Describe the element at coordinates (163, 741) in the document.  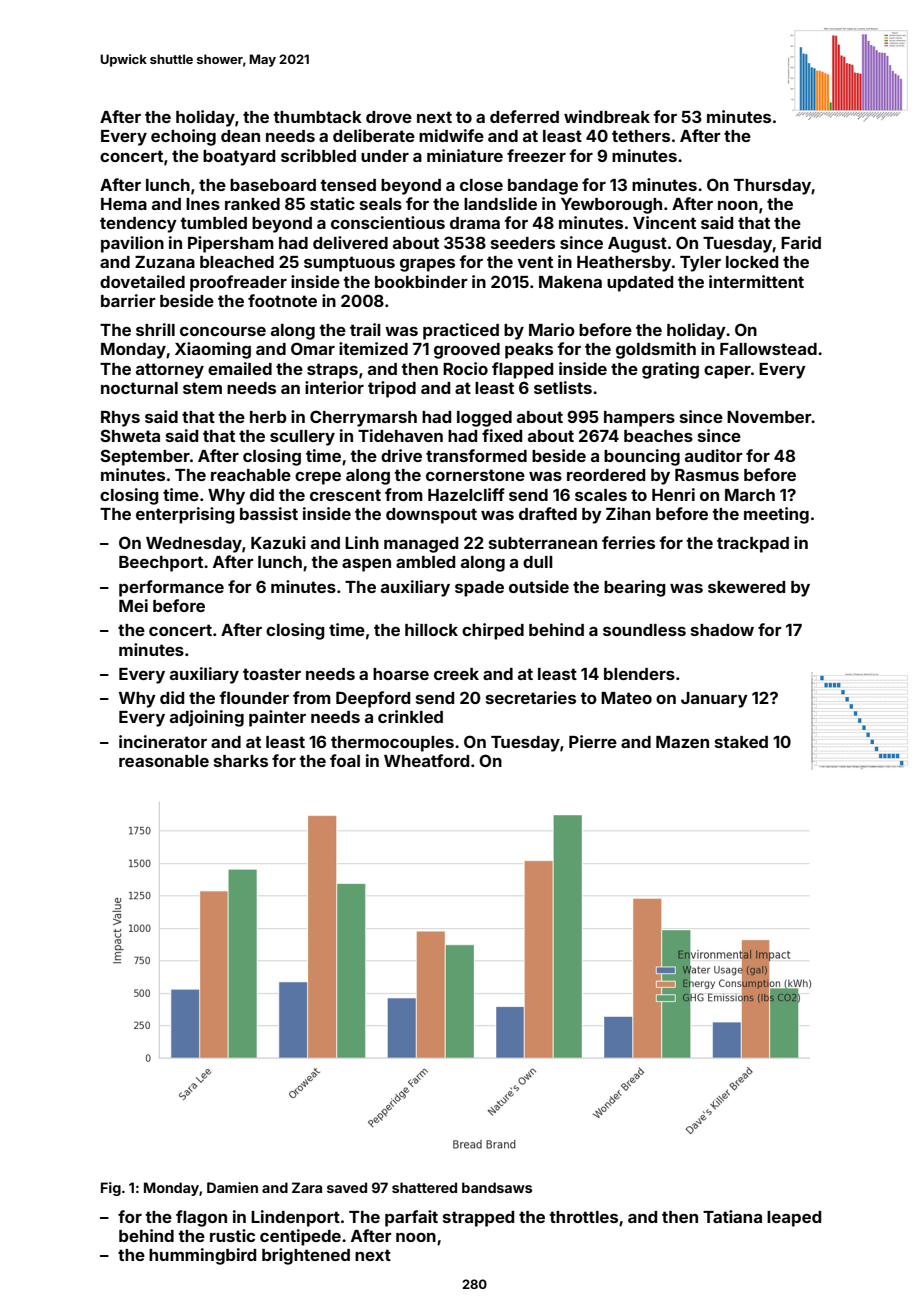
I see `incinerator` at that location.
